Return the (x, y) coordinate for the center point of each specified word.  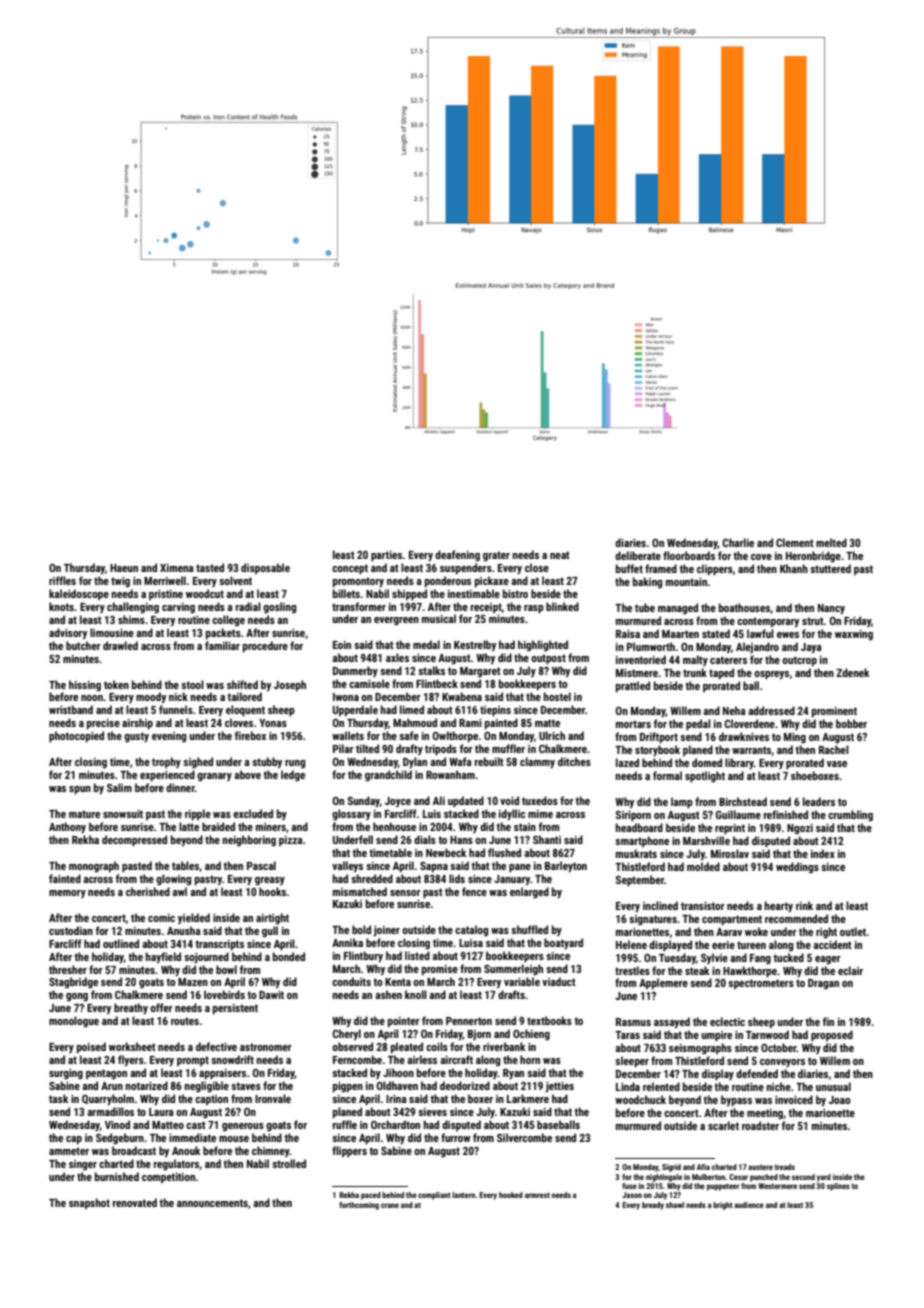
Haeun (124, 568)
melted (831, 542)
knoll (416, 994)
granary (214, 777)
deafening (457, 556)
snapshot (89, 1203)
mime (540, 814)
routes (185, 1021)
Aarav (729, 932)
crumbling (850, 816)
